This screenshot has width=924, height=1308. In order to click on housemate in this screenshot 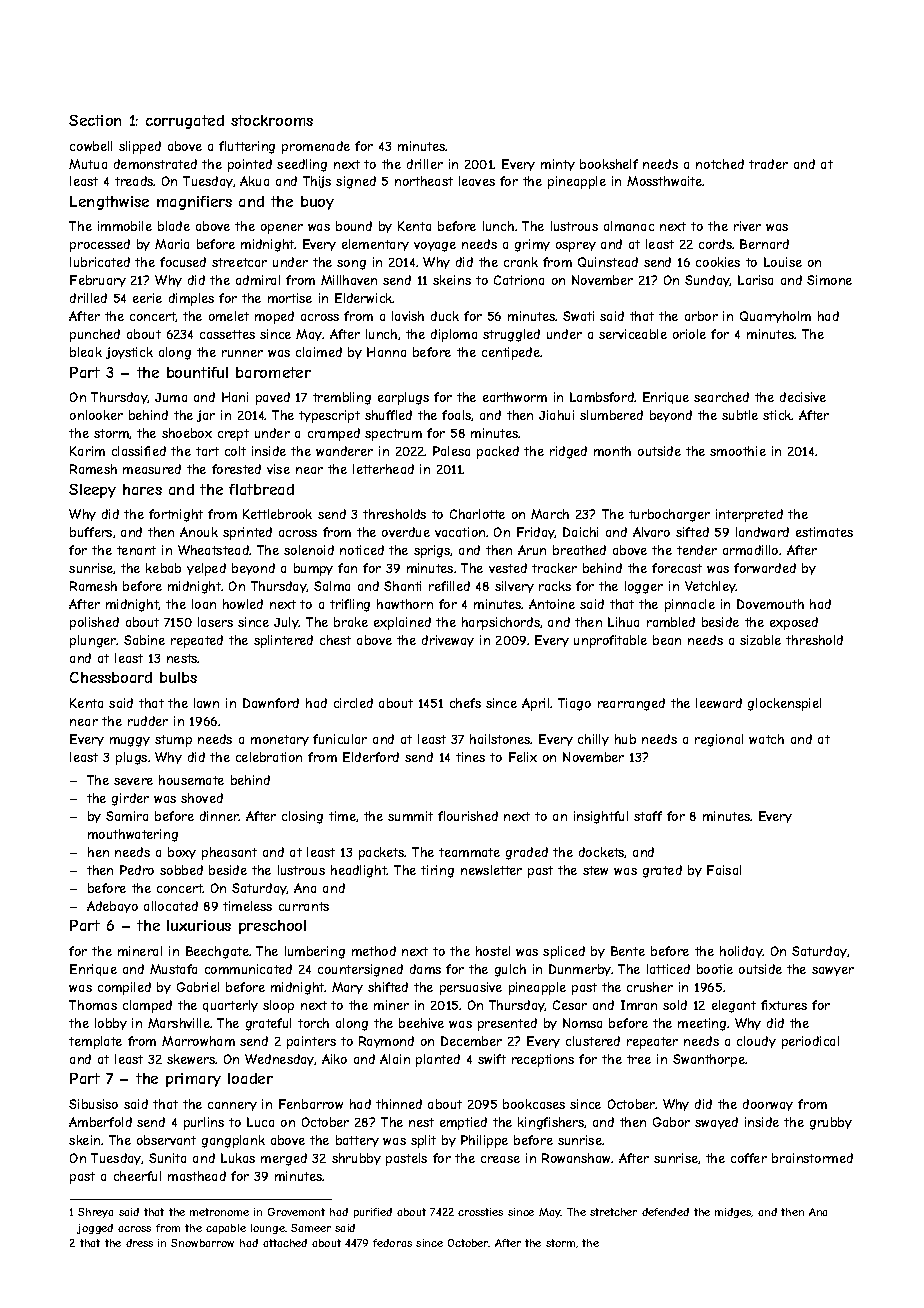, I will do `click(191, 780)`.
